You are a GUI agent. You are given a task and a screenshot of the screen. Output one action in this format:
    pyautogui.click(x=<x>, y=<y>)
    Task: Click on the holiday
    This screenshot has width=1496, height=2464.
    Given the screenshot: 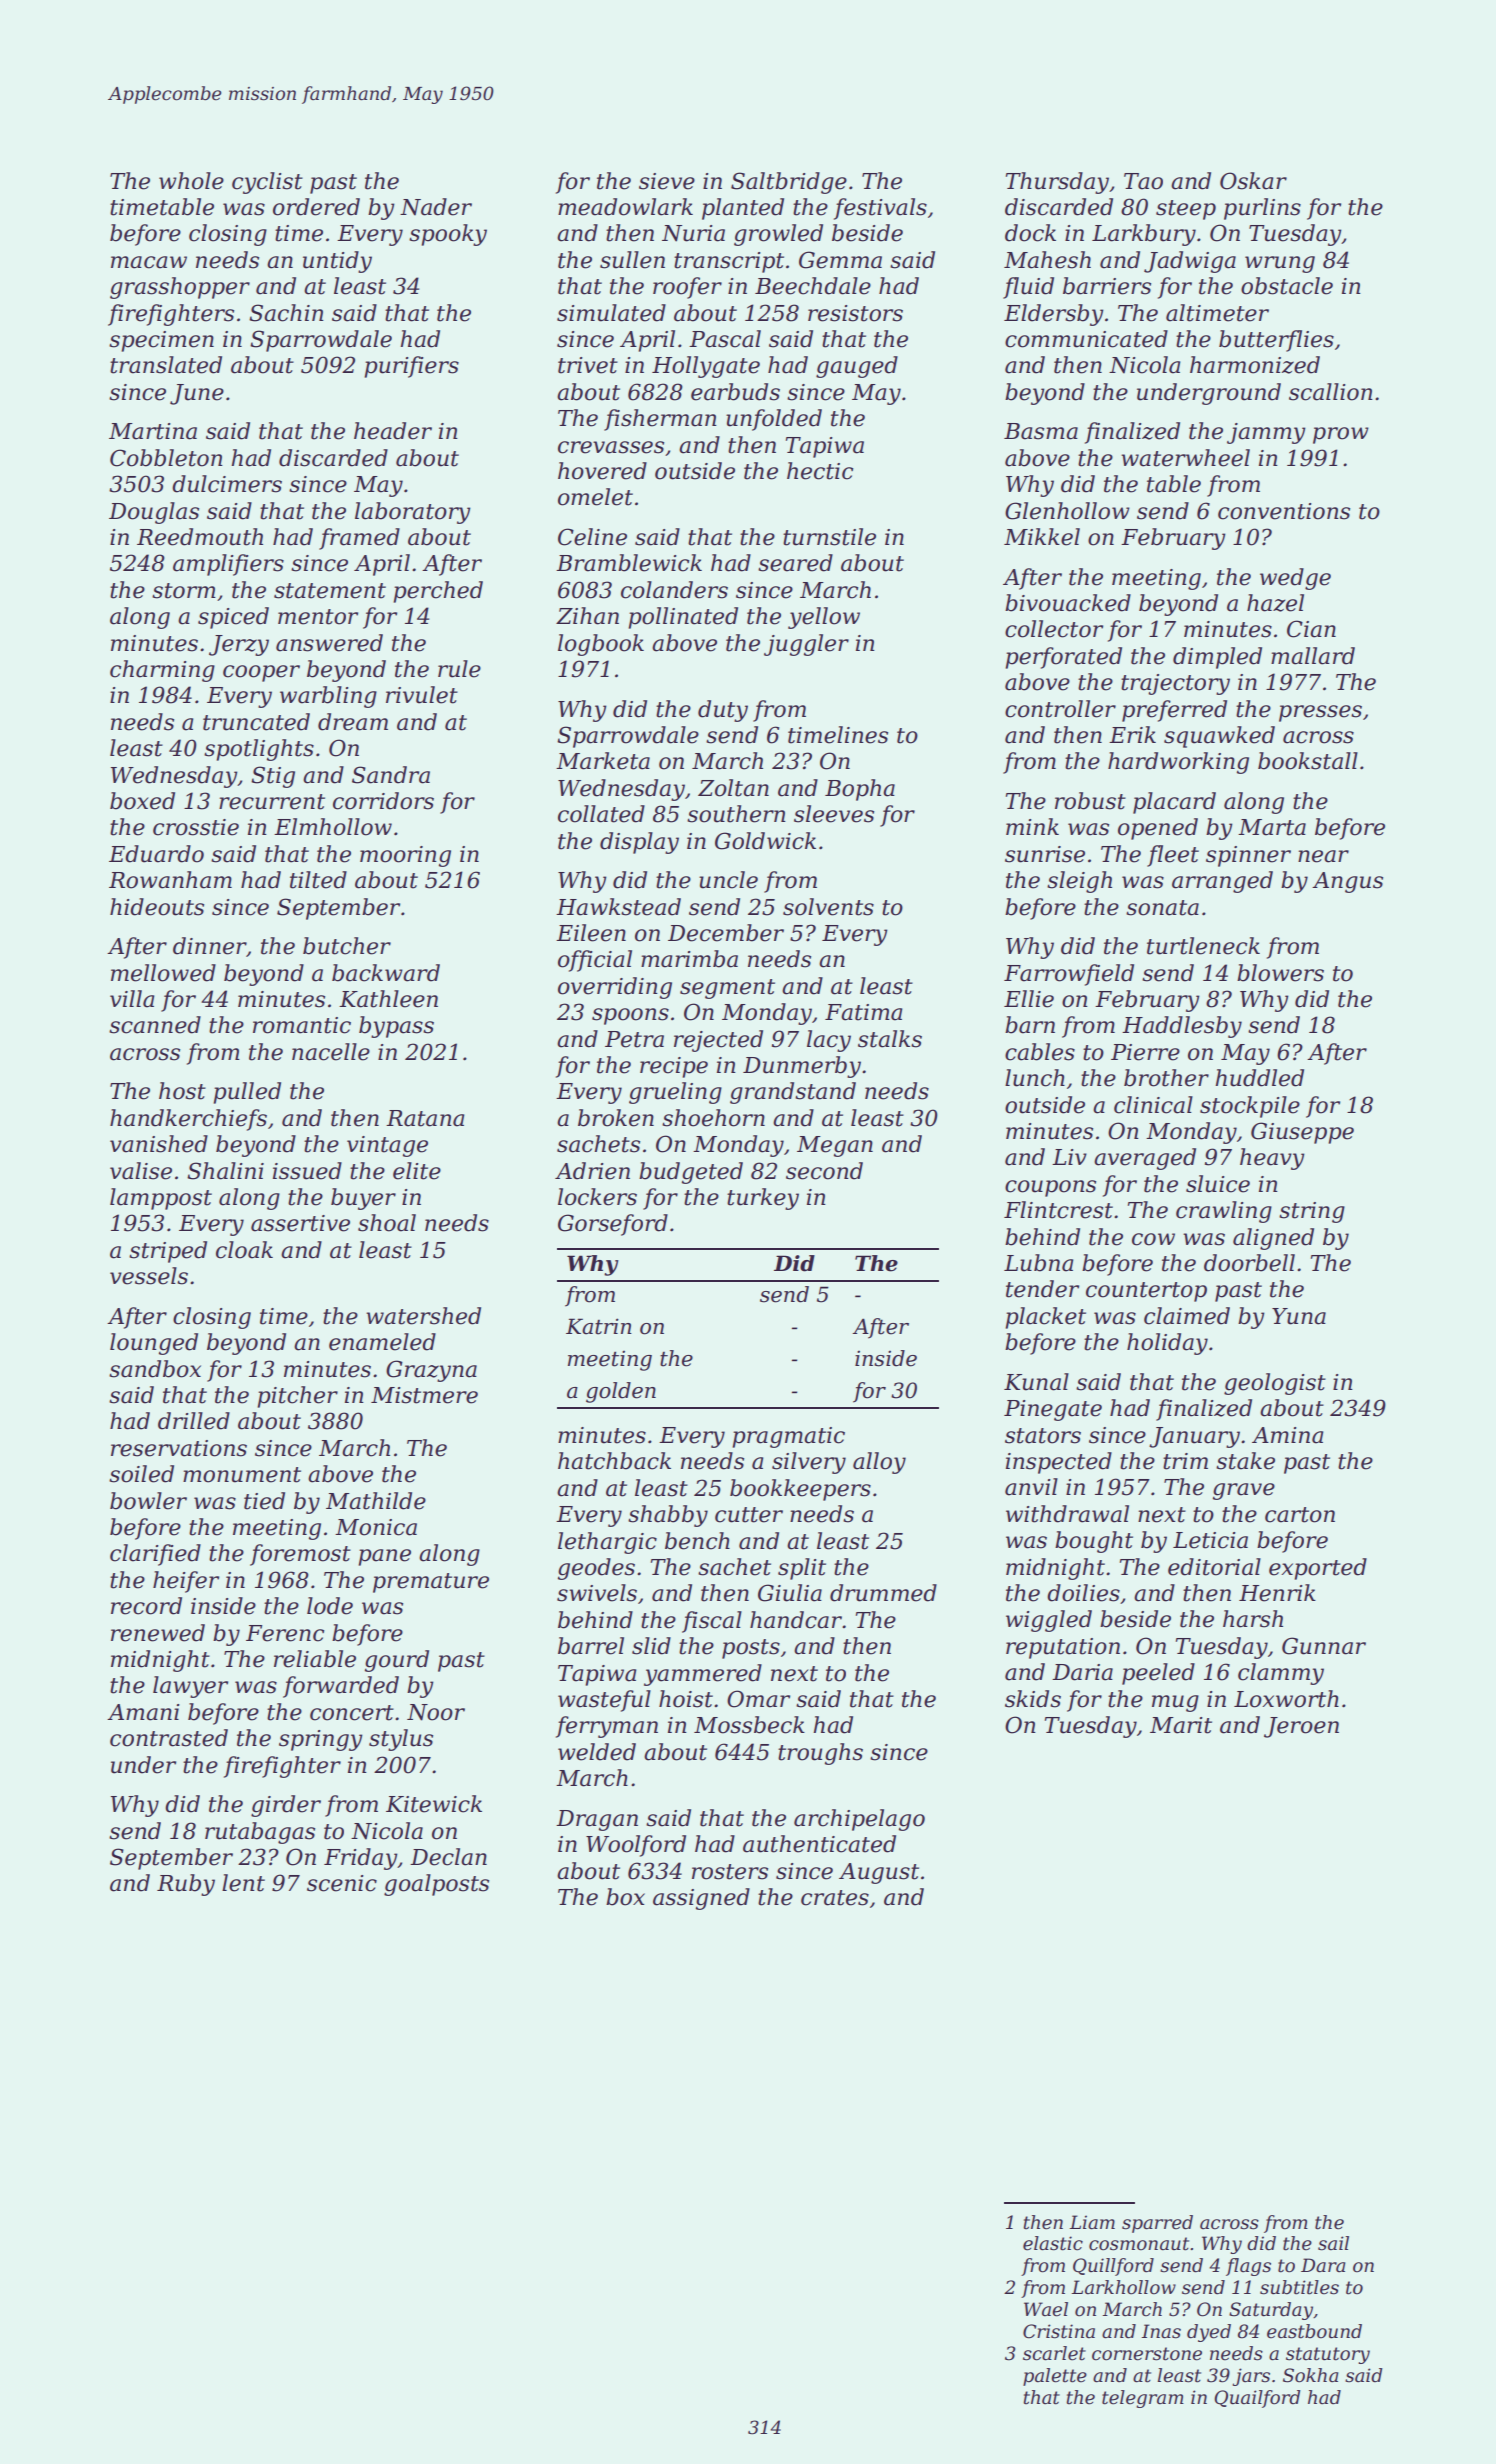 What is the action you would take?
    pyautogui.click(x=1167, y=1344)
